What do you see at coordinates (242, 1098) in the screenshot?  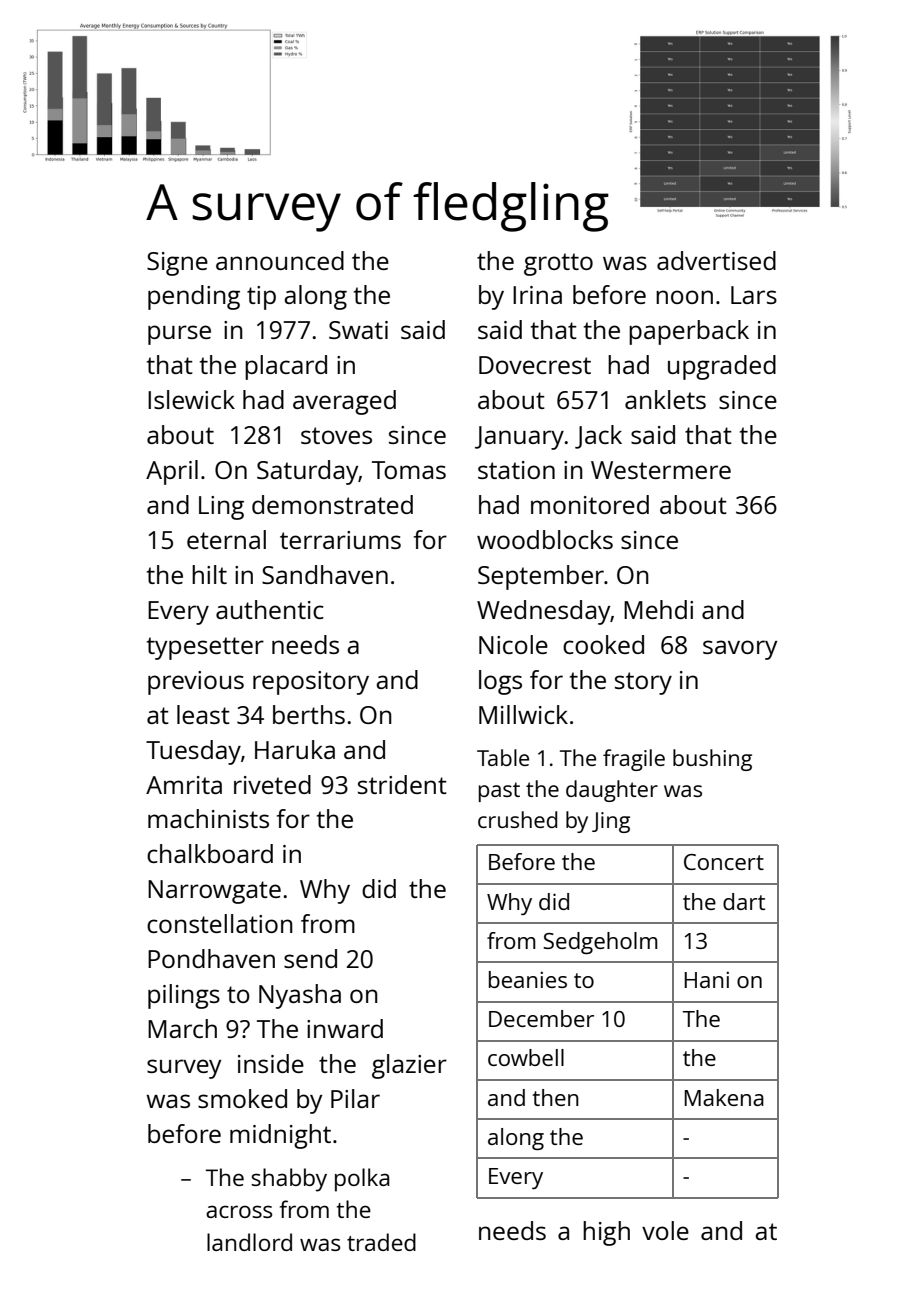 I see `smoked` at bounding box center [242, 1098].
